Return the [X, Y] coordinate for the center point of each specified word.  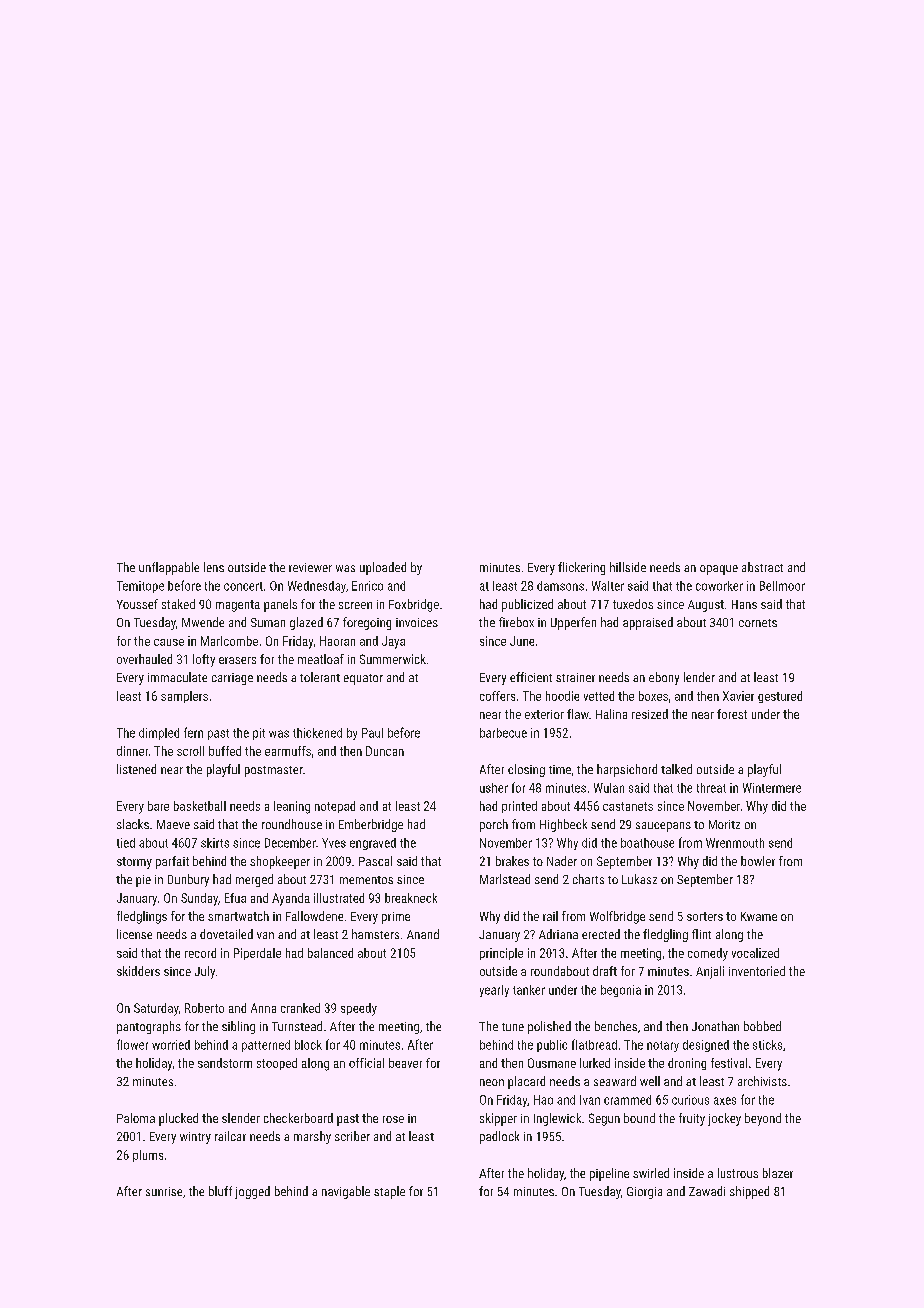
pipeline [609, 1174]
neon [492, 1082]
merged [254, 880]
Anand [423, 934]
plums [148, 1156]
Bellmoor [782, 586]
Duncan [385, 751]
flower [132, 1044]
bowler [758, 861]
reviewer [310, 567]
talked [676, 769]
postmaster [274, 771]
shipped [749, 1192]
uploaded [383, 568]
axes [725, 1101]
